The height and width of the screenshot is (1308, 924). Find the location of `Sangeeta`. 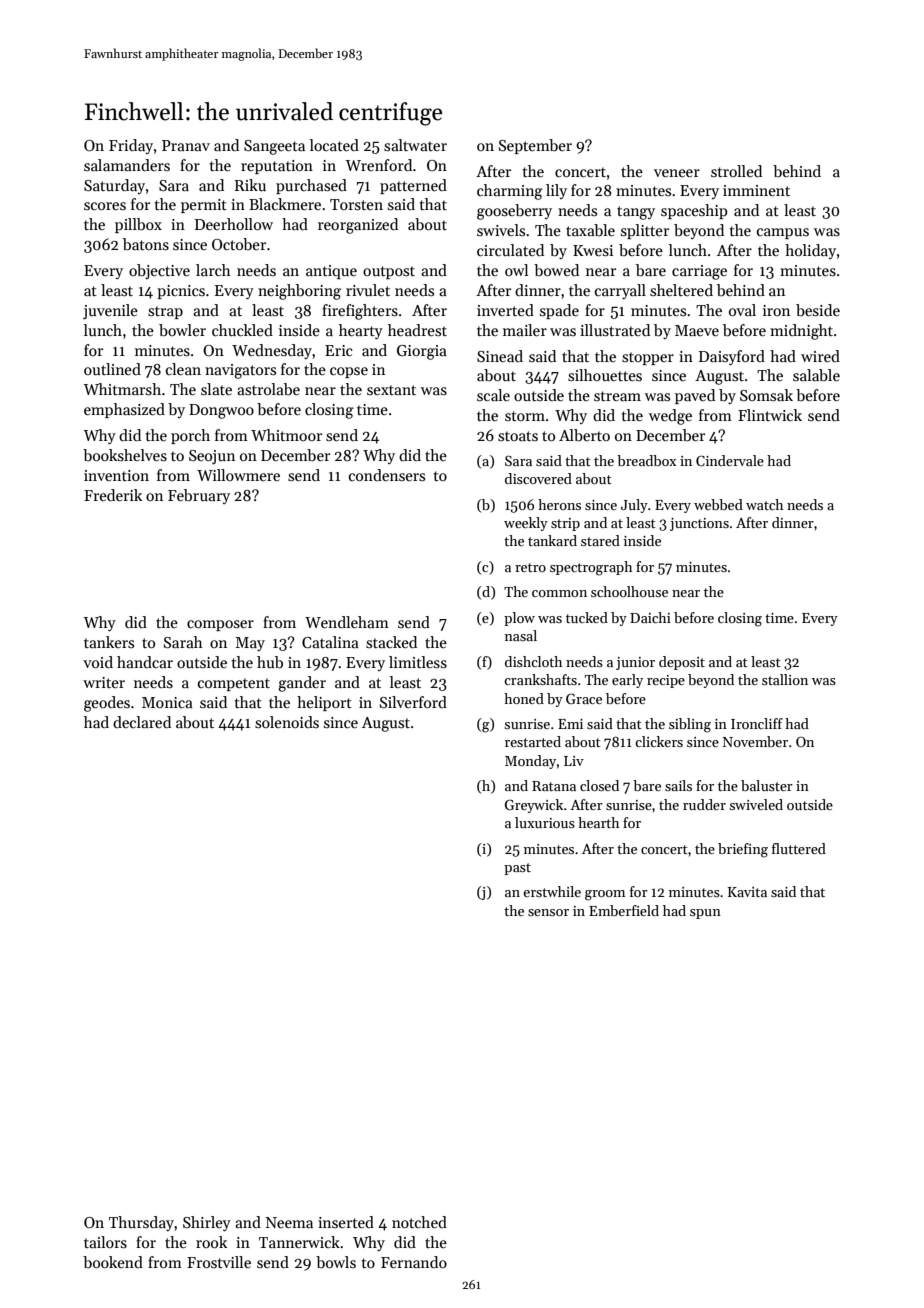

Sangeeta is located at coordinates (274, 147).
